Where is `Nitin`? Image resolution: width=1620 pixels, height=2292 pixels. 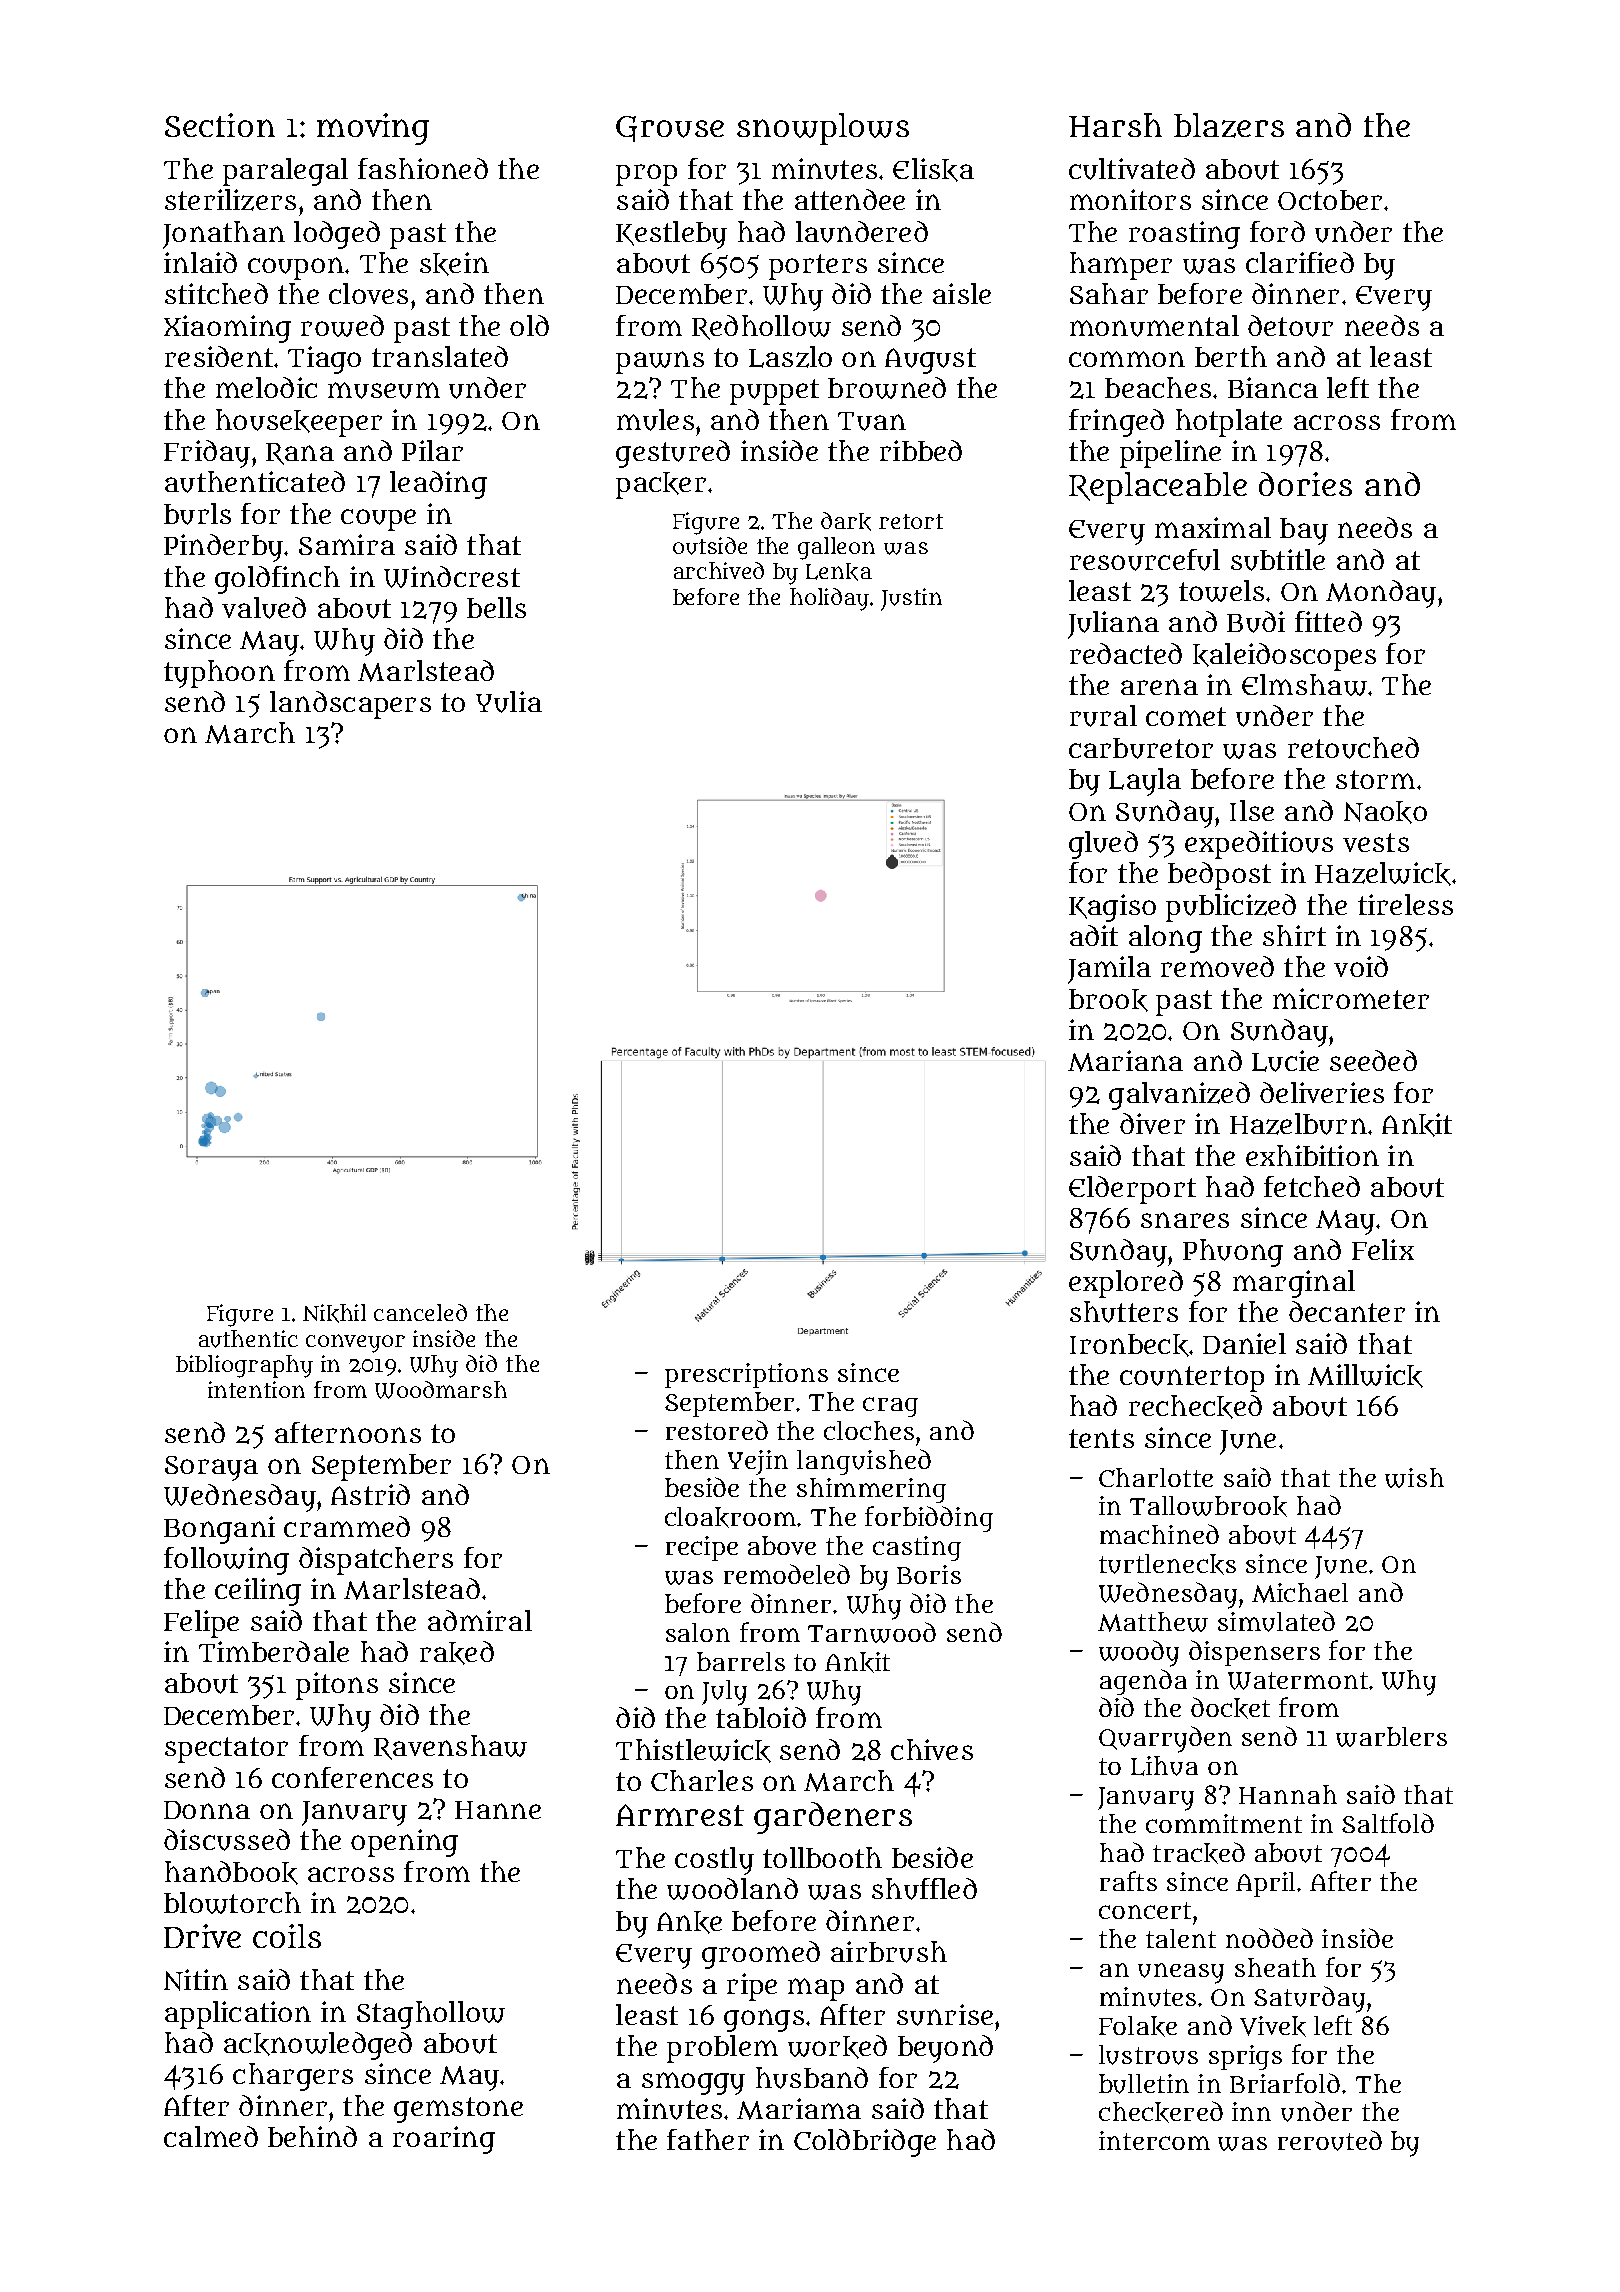 Nitin is located at coordinates (196, 1980).
